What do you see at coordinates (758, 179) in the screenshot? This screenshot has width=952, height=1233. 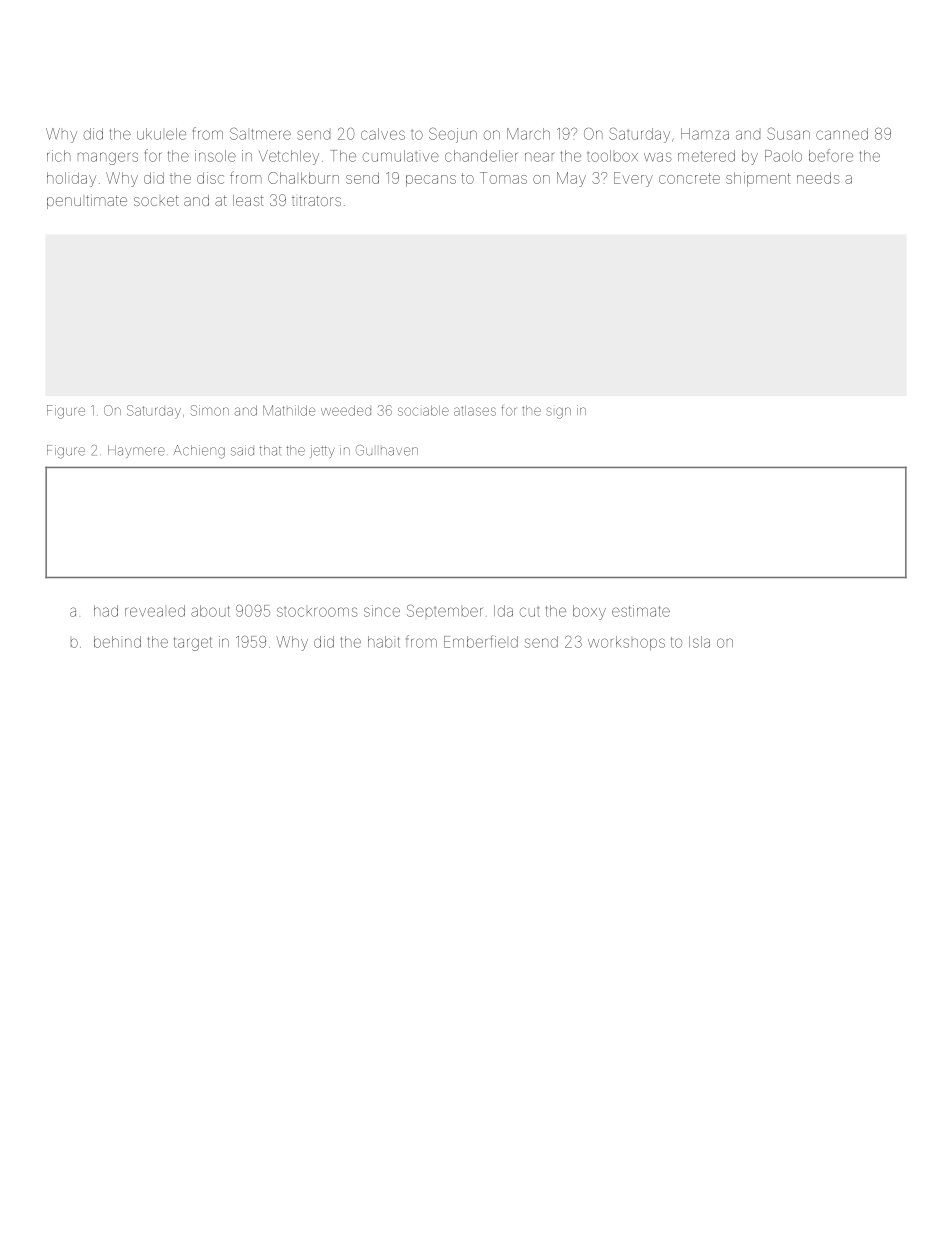 I see `shipment` at bounding box center [758, 179].
